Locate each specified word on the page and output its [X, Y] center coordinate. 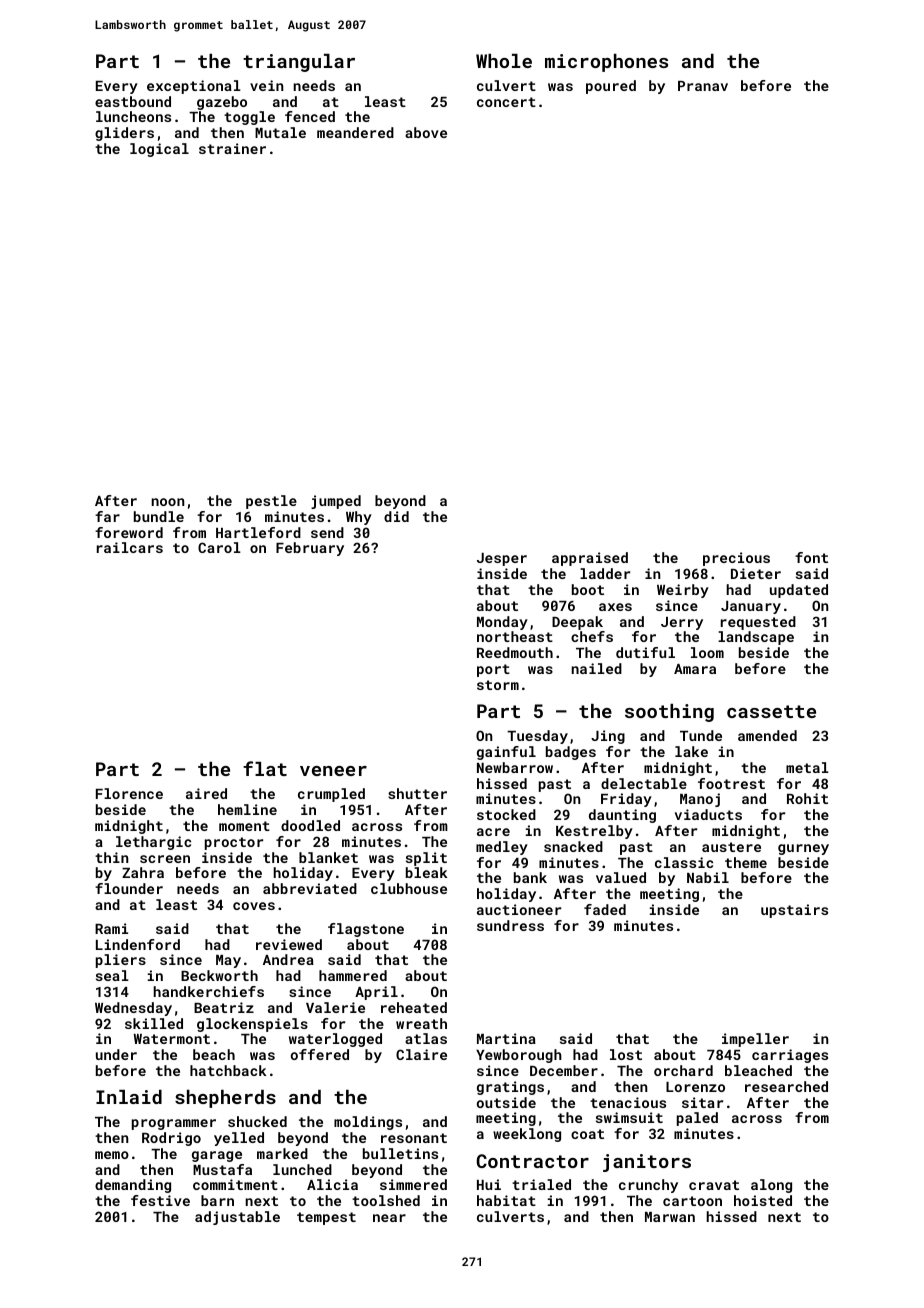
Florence [129, 793]
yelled [239, 1139]
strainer [232, 148]
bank [530, 877]
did [396, 516]
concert [506, 102]
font [811, 557]
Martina [506, 1038]
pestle [271, 502]
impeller [755, 1040]
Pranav [703, 86]
